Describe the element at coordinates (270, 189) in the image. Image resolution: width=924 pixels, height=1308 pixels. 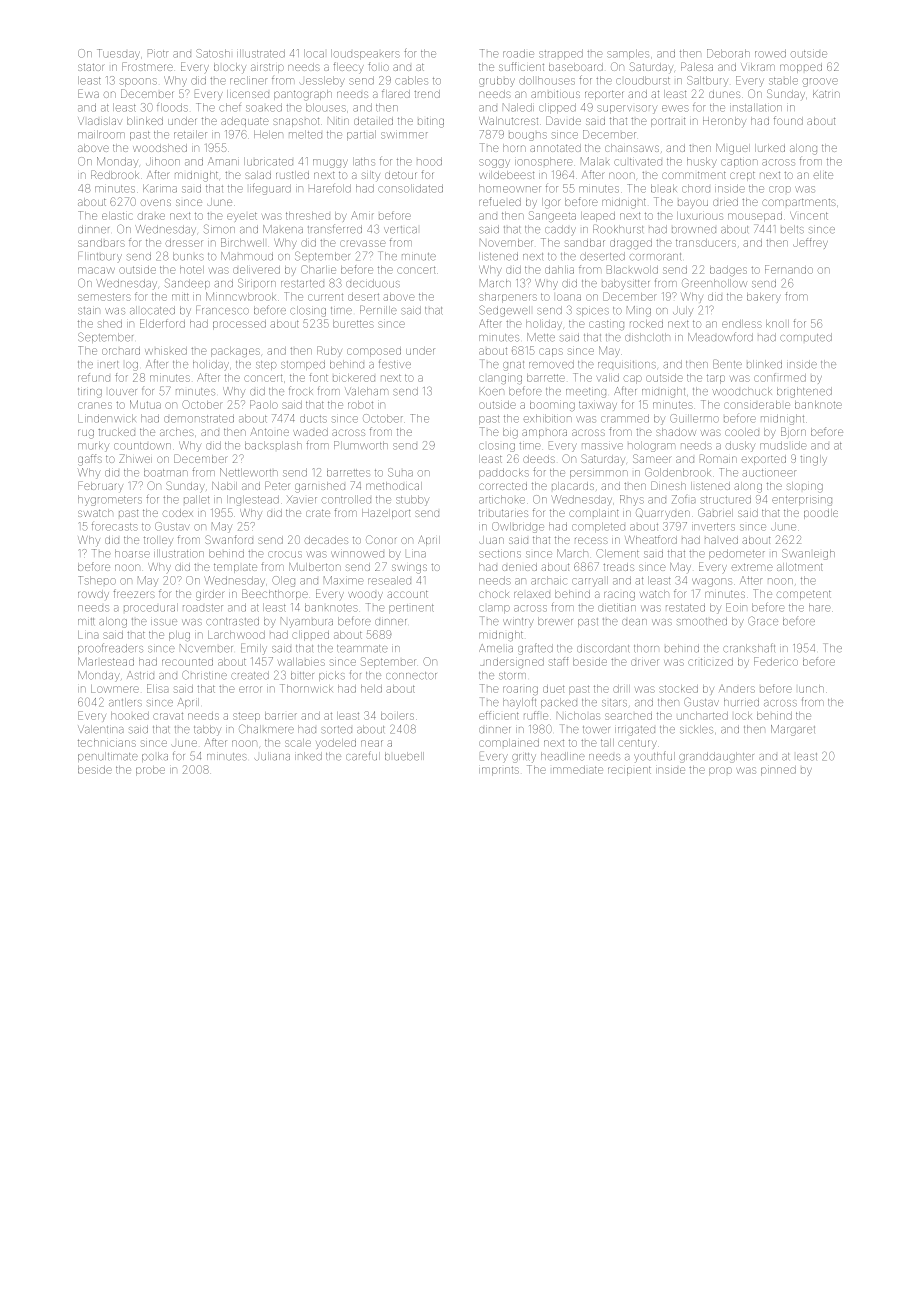
I see `lifeguard` at that location.
